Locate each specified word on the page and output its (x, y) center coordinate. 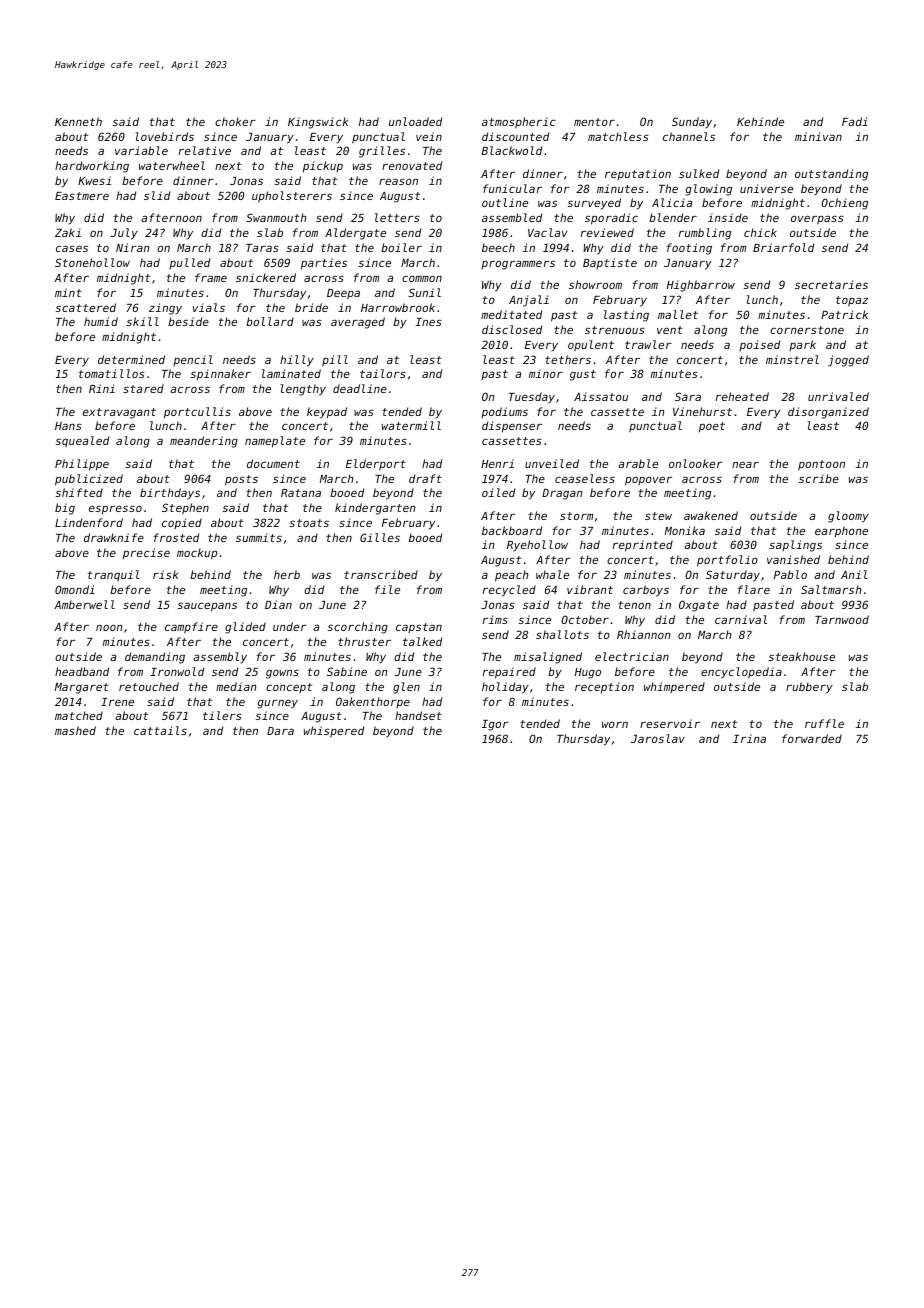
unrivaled (838, 396)
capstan (419, 628)
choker (235, 121)
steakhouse (802, 656)
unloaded (415, 121)
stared (143, 388)
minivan (818, 136)
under (290, 626)
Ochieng (844, 204)
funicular (512, 188)
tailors (383, 373)
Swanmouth (276, 217)
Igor (495, 725)
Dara (280, 731)
